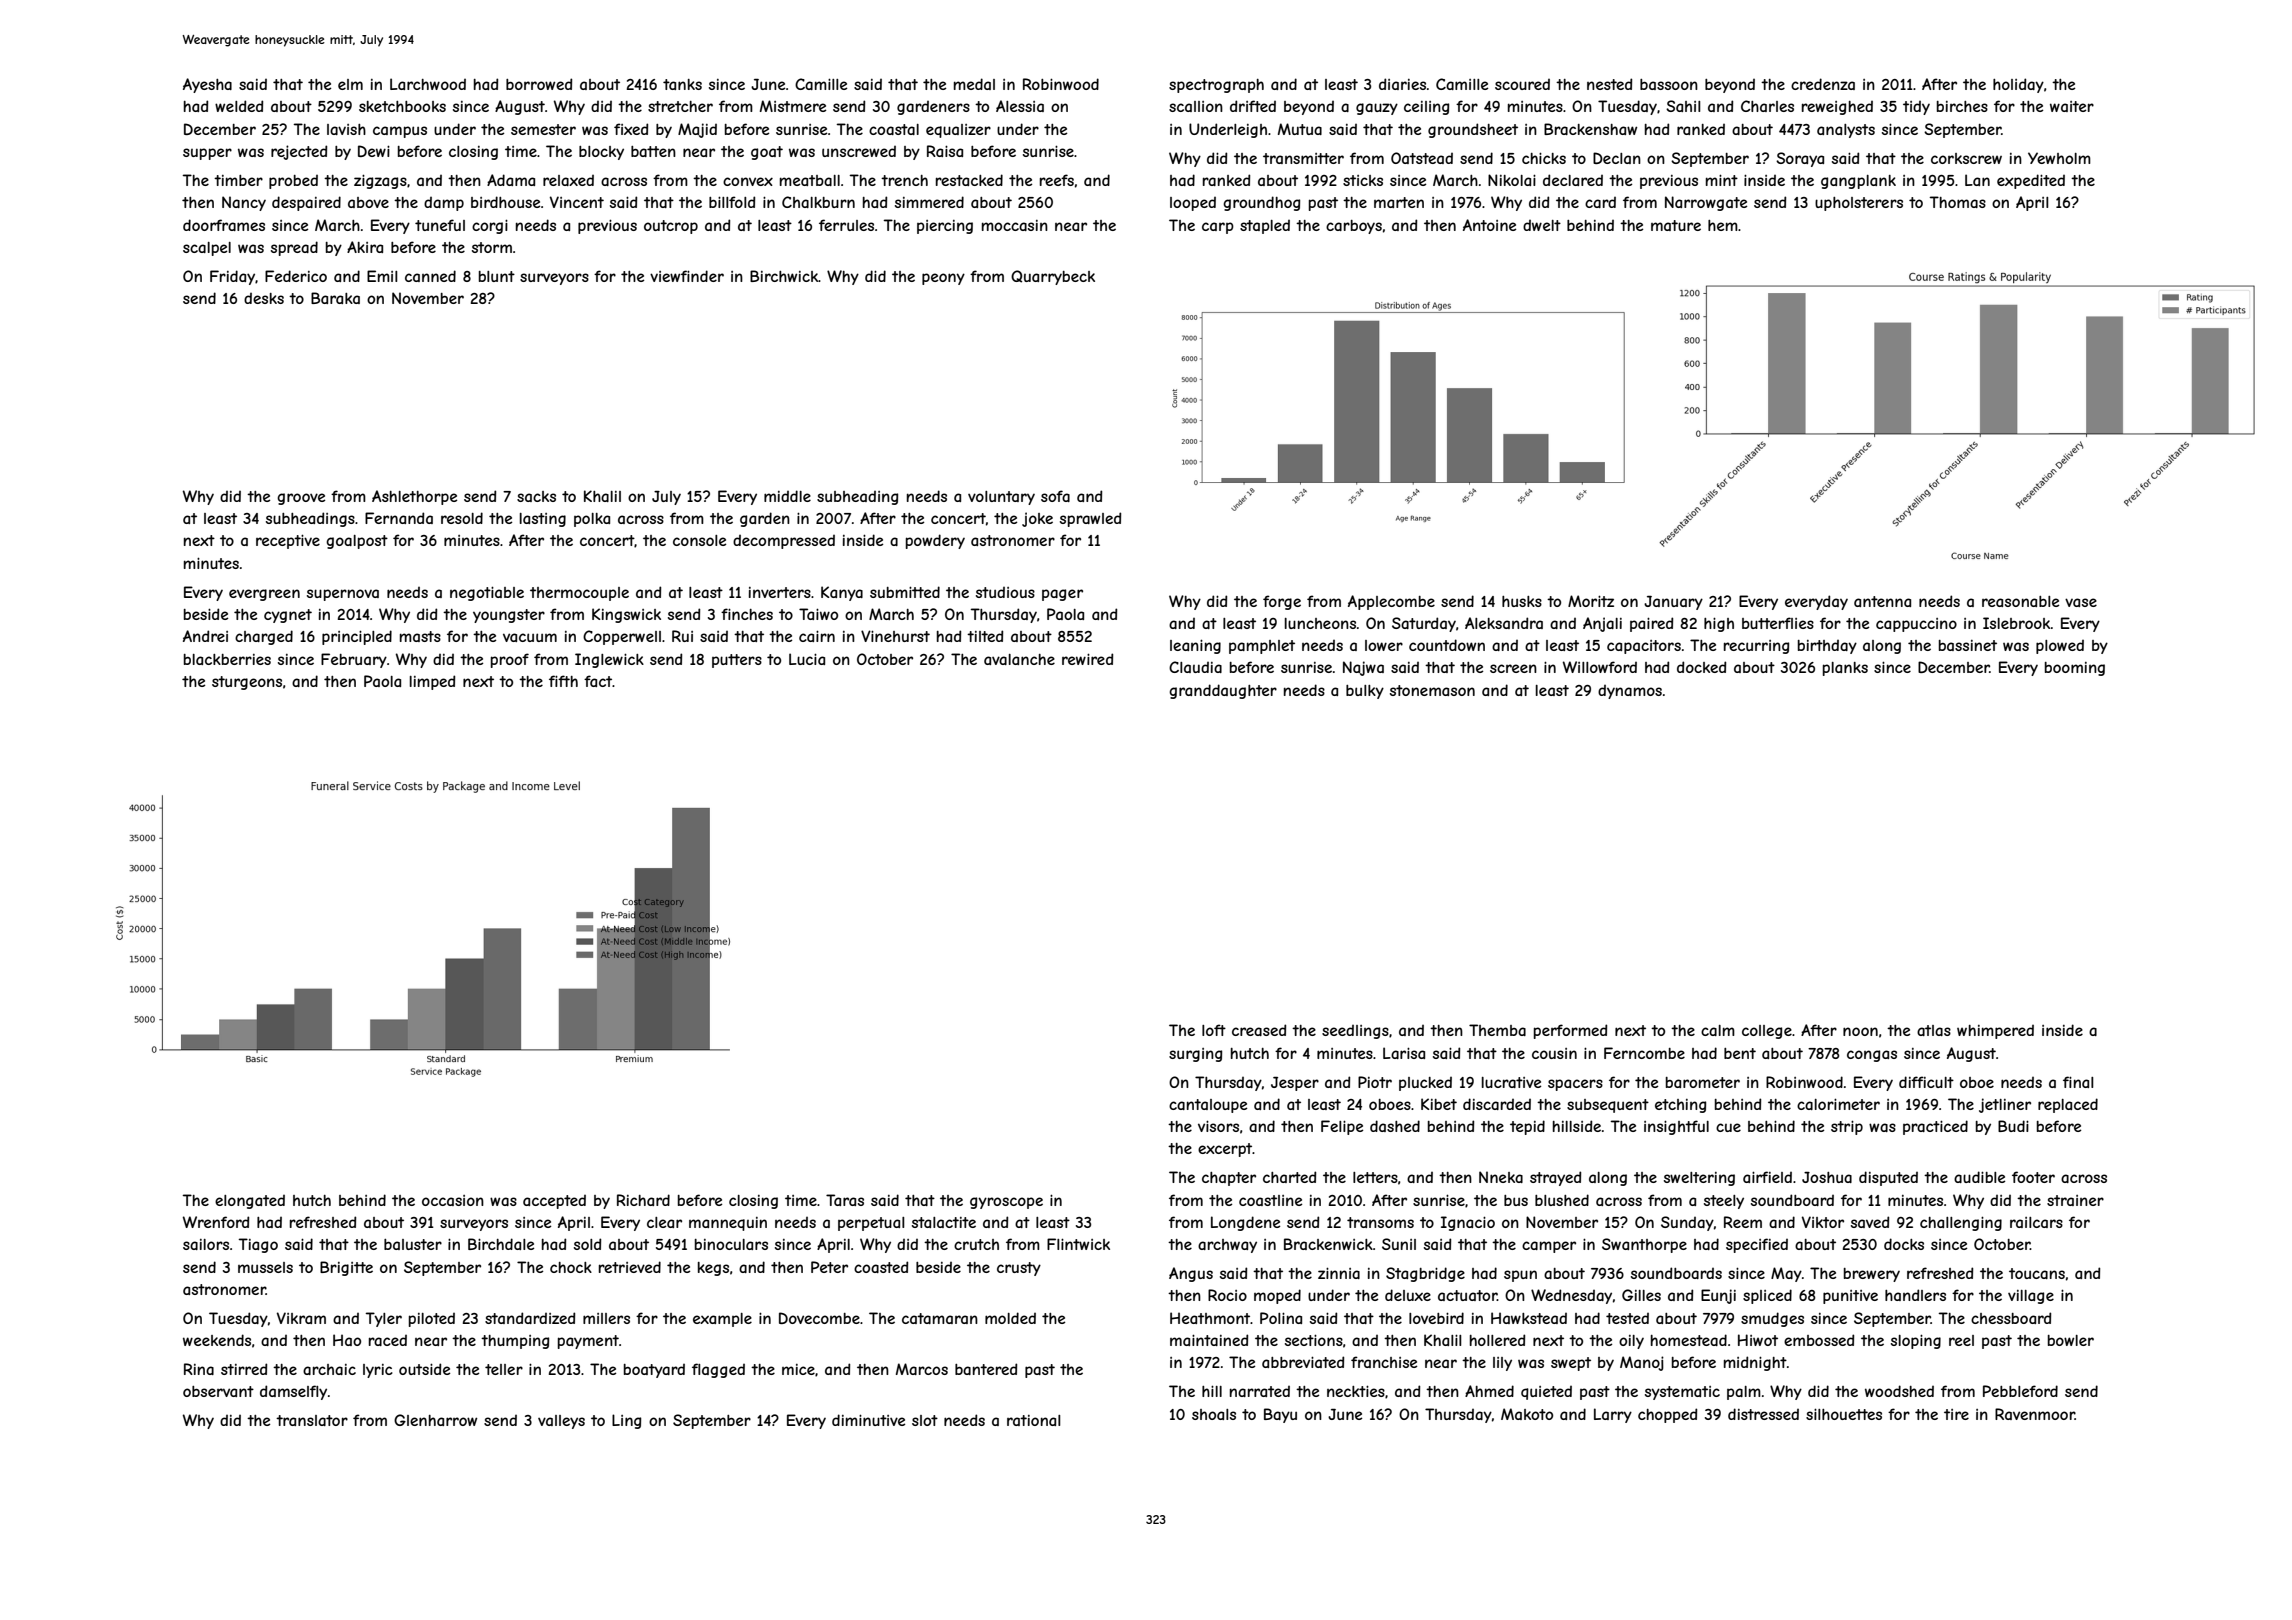  Describe the element at coordinates (2035, 1414) in the screenshot. I see `Ravenmoor` at that location.
